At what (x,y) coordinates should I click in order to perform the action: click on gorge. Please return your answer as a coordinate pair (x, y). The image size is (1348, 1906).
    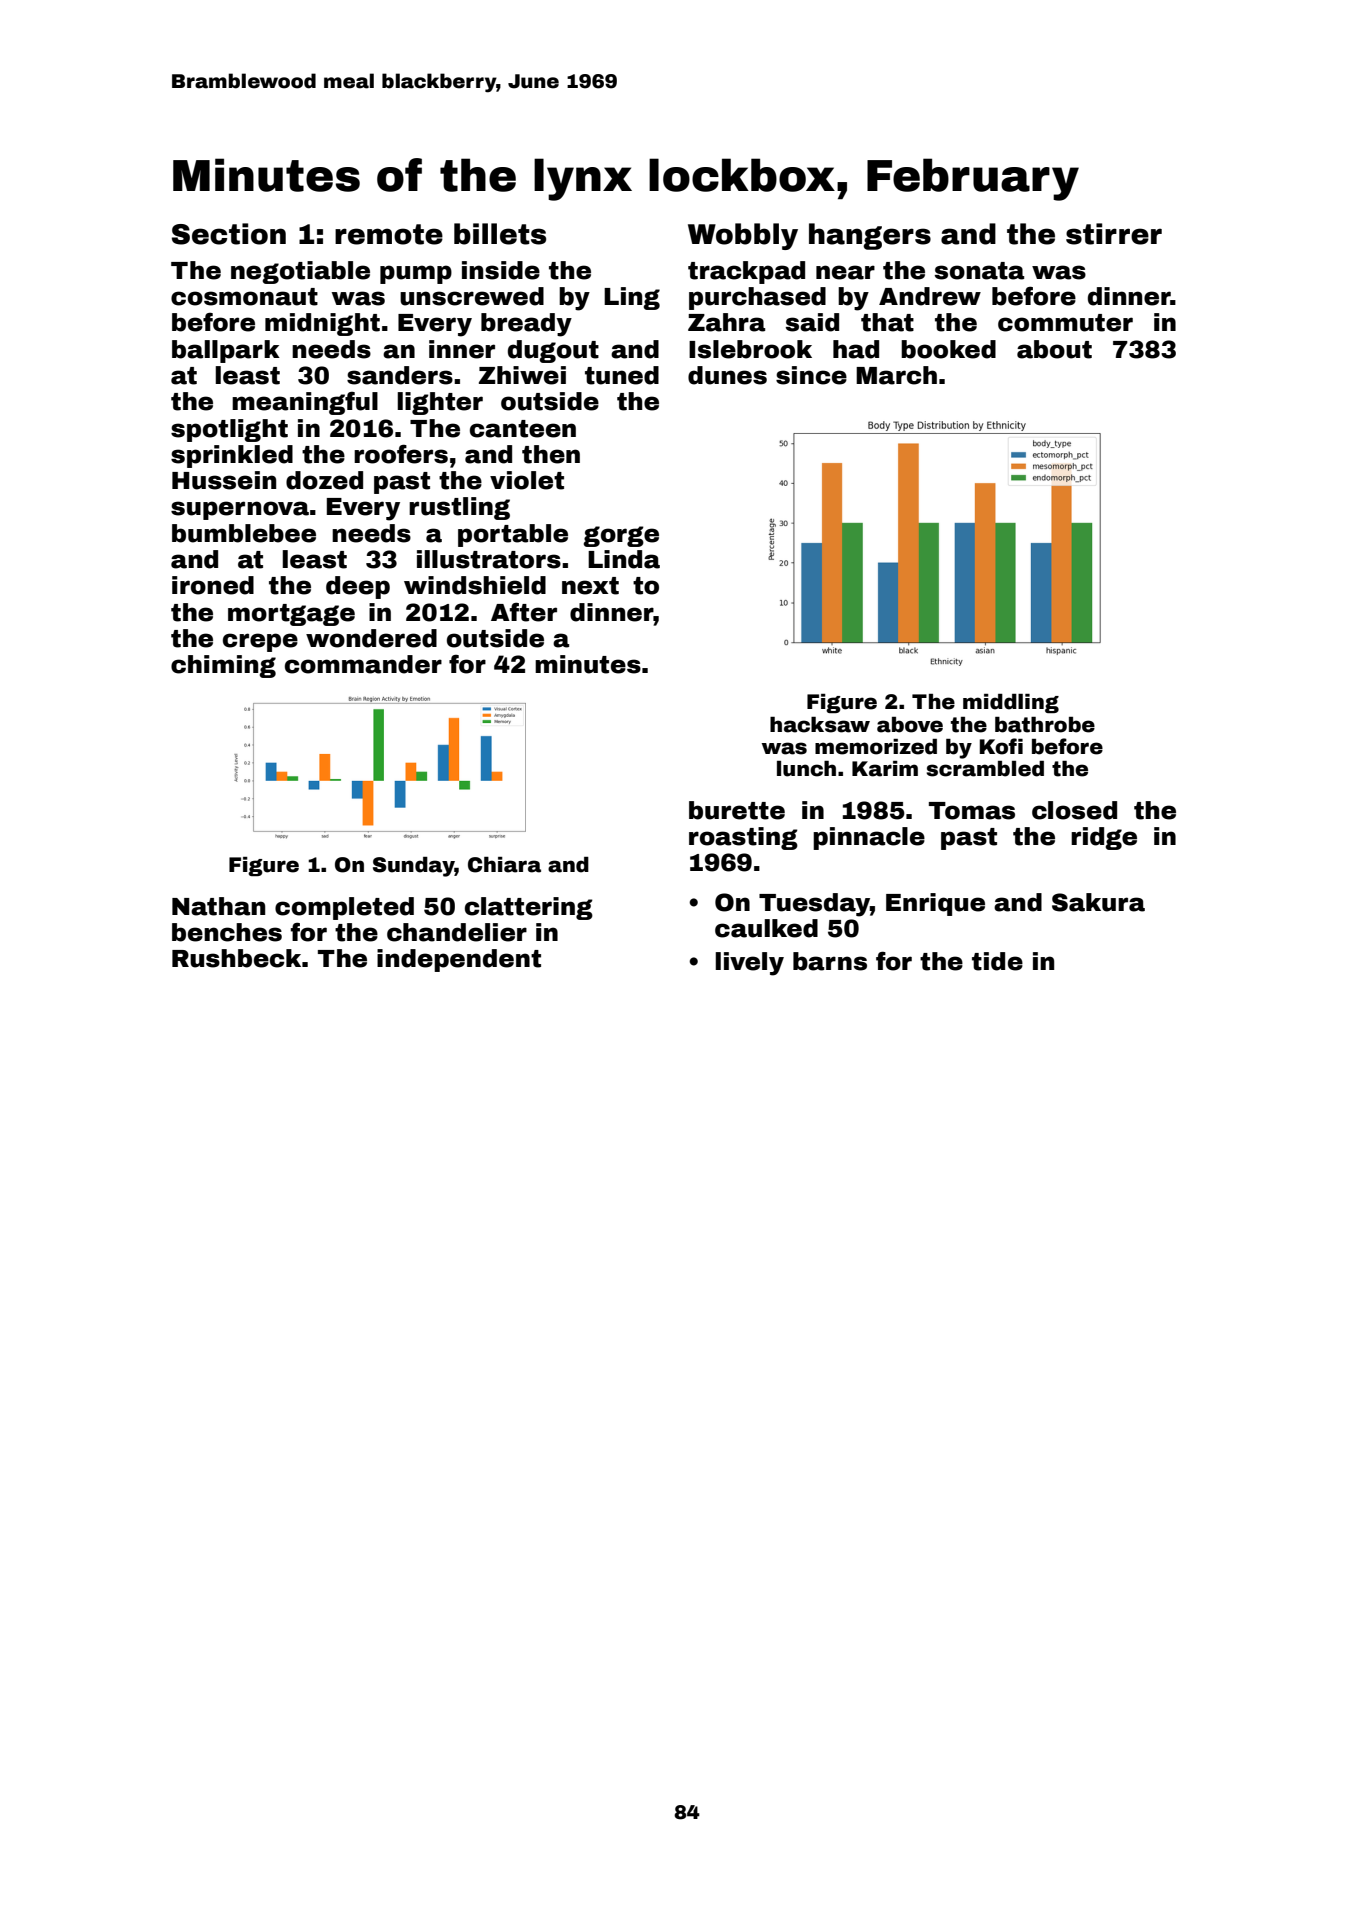
    Looking at the image, I should click on (621, 536).
